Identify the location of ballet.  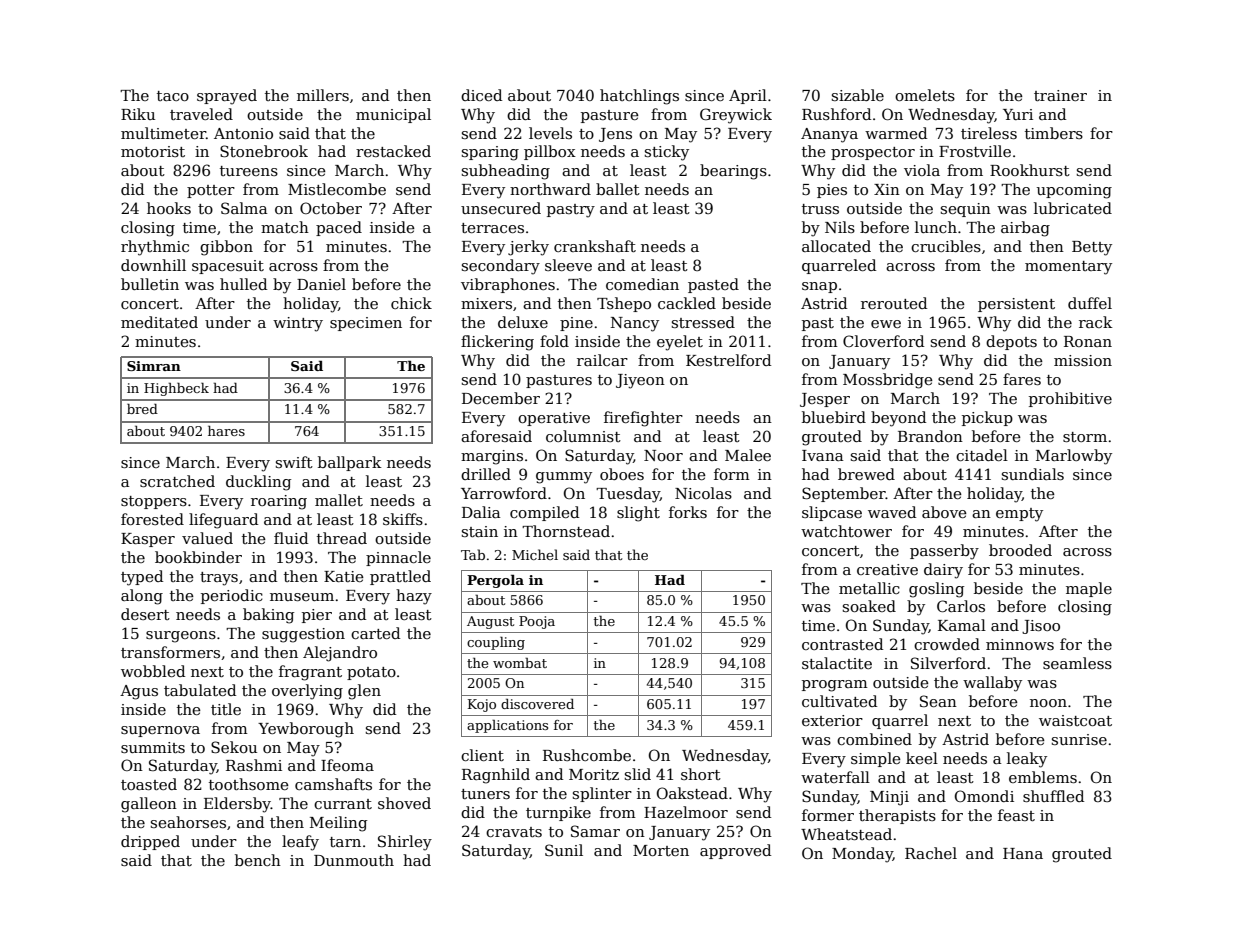
(618, 189).
